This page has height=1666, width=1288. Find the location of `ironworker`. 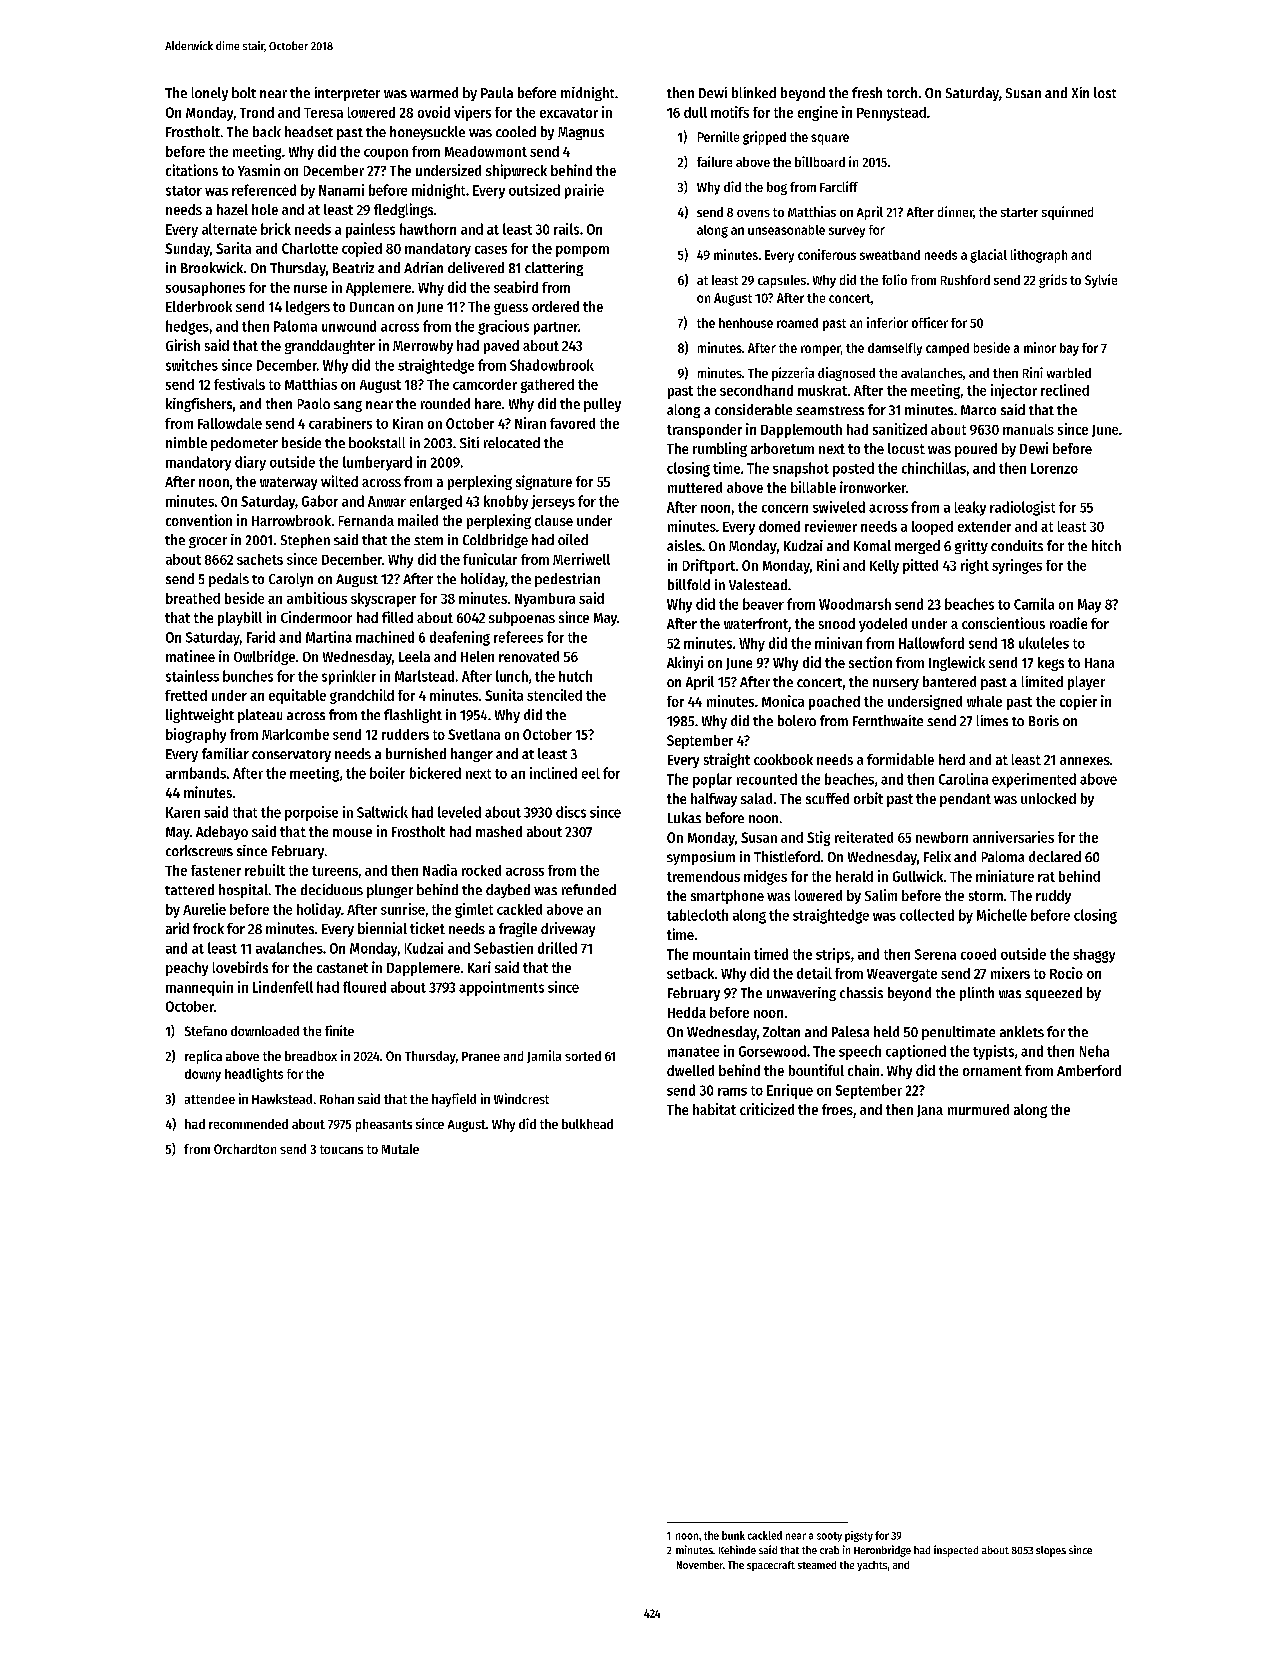

ironworker is located at coordinates (873, 487).
